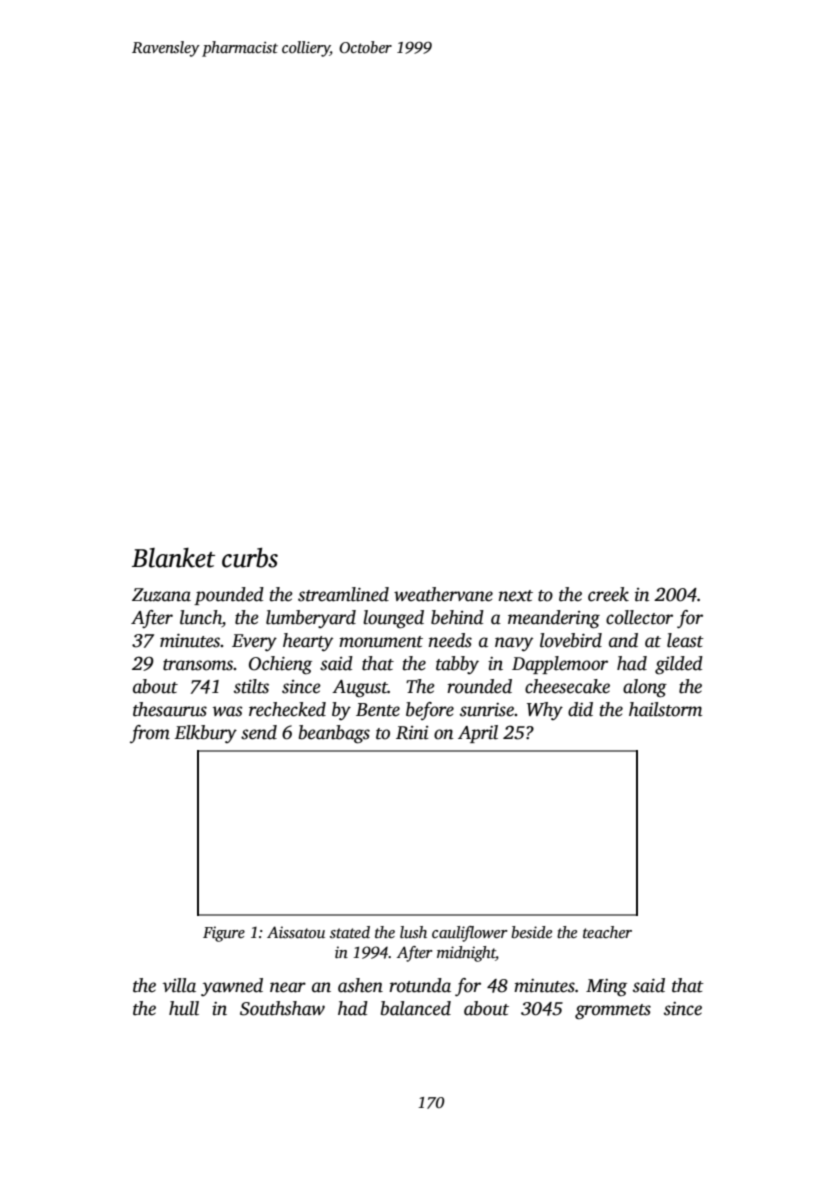 This image has height=1185, width=835. I want to click on Figure, so click(224, 934).
